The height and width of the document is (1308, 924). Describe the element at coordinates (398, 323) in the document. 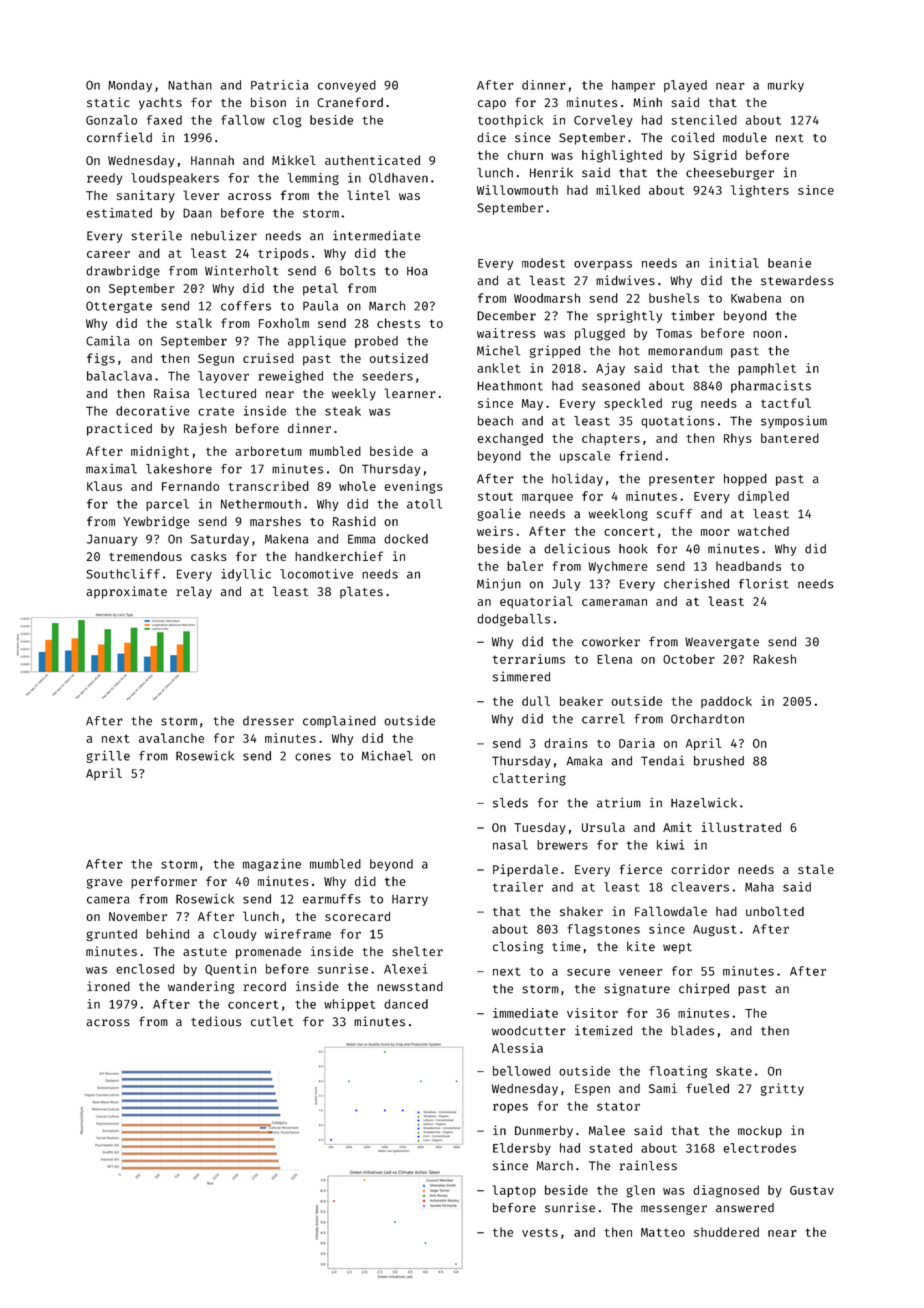

I see `chests` at that location.
